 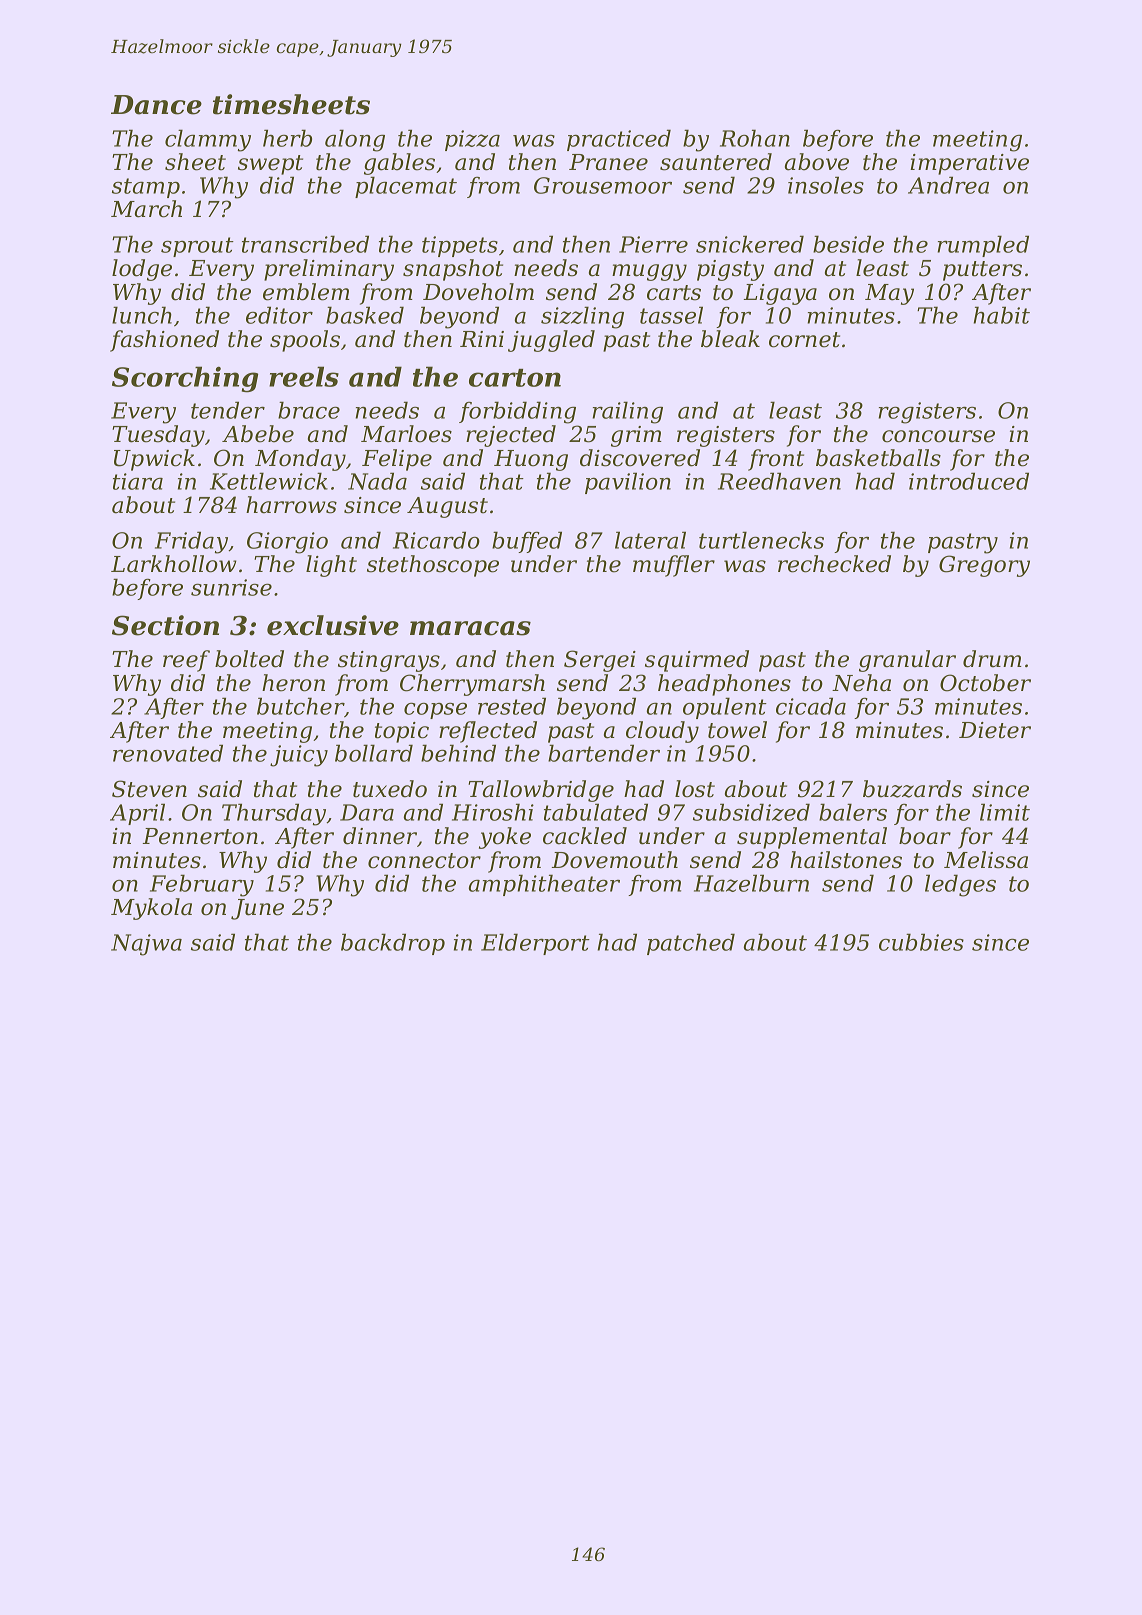 What do you see at coordinates (156, 105) in the screenshot?
I see `Dance` at bounding box center [156, 105].
